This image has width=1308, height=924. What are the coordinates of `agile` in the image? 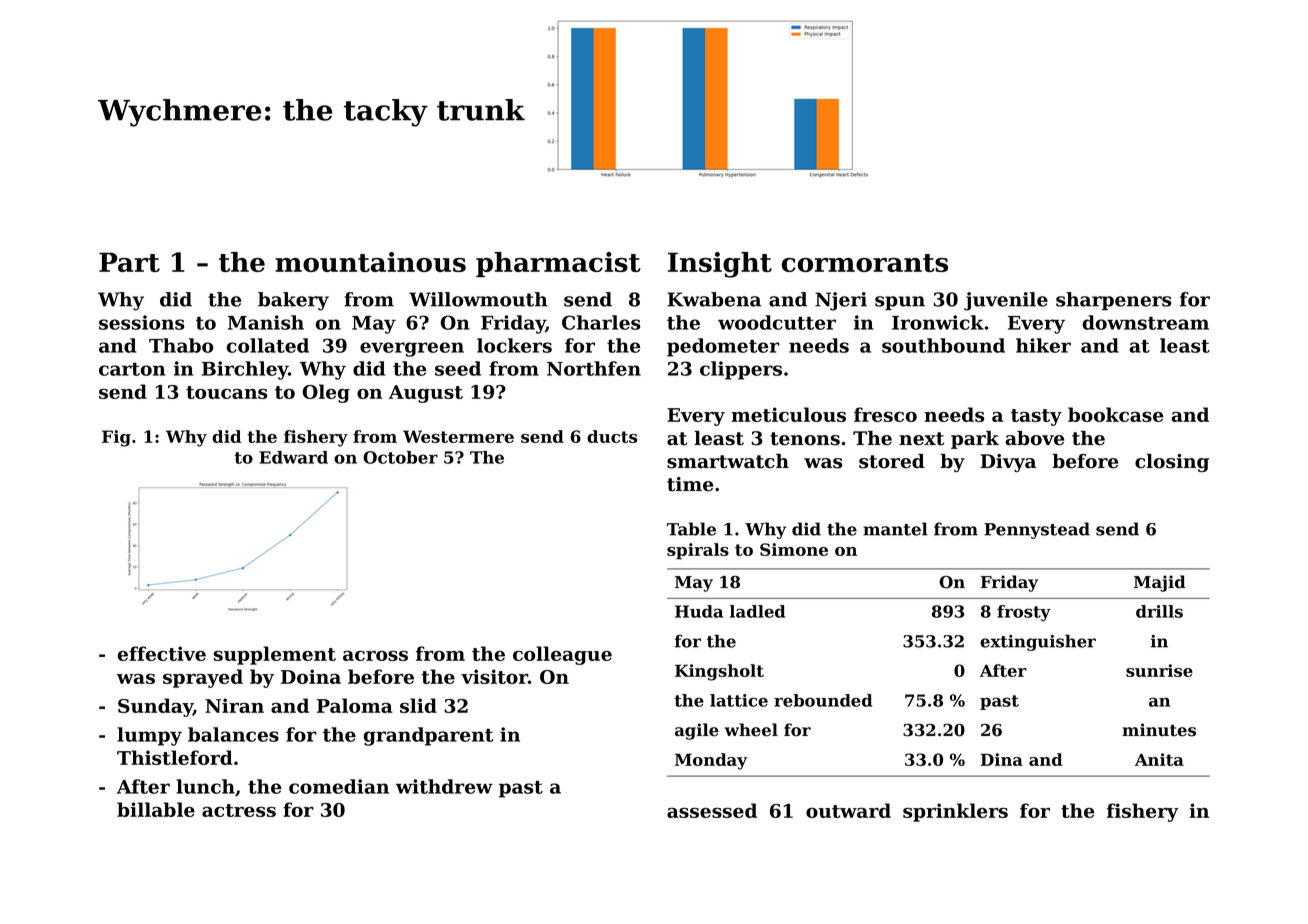 It's located at (697, 731).
